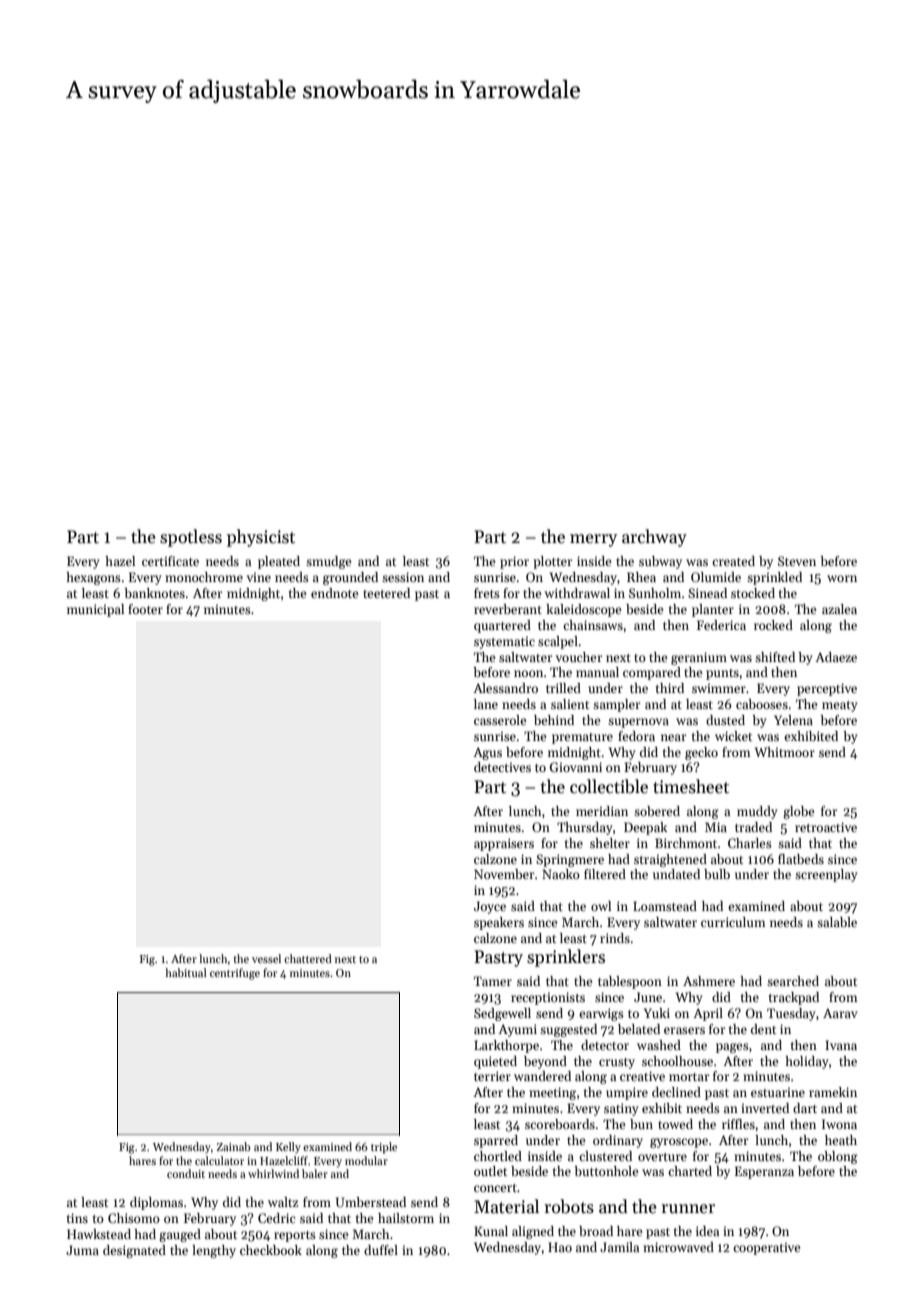 The image size is (924, 1308). What do you see at coordinates (386, 593) in the page?
I see `teetered` at bounding box center [386, 593].
